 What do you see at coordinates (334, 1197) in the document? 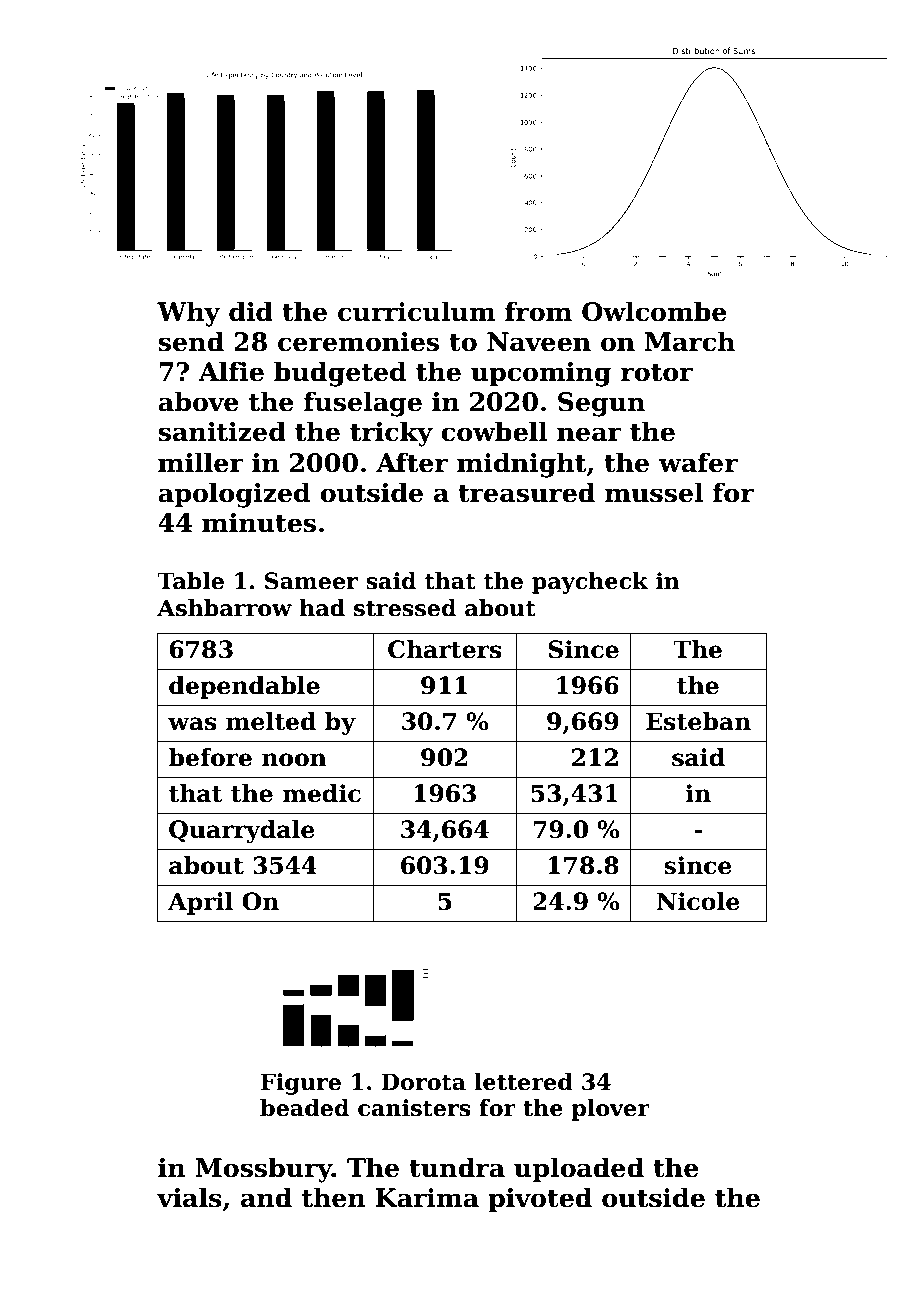
I see `then` at bounding box center [334, 1197].
